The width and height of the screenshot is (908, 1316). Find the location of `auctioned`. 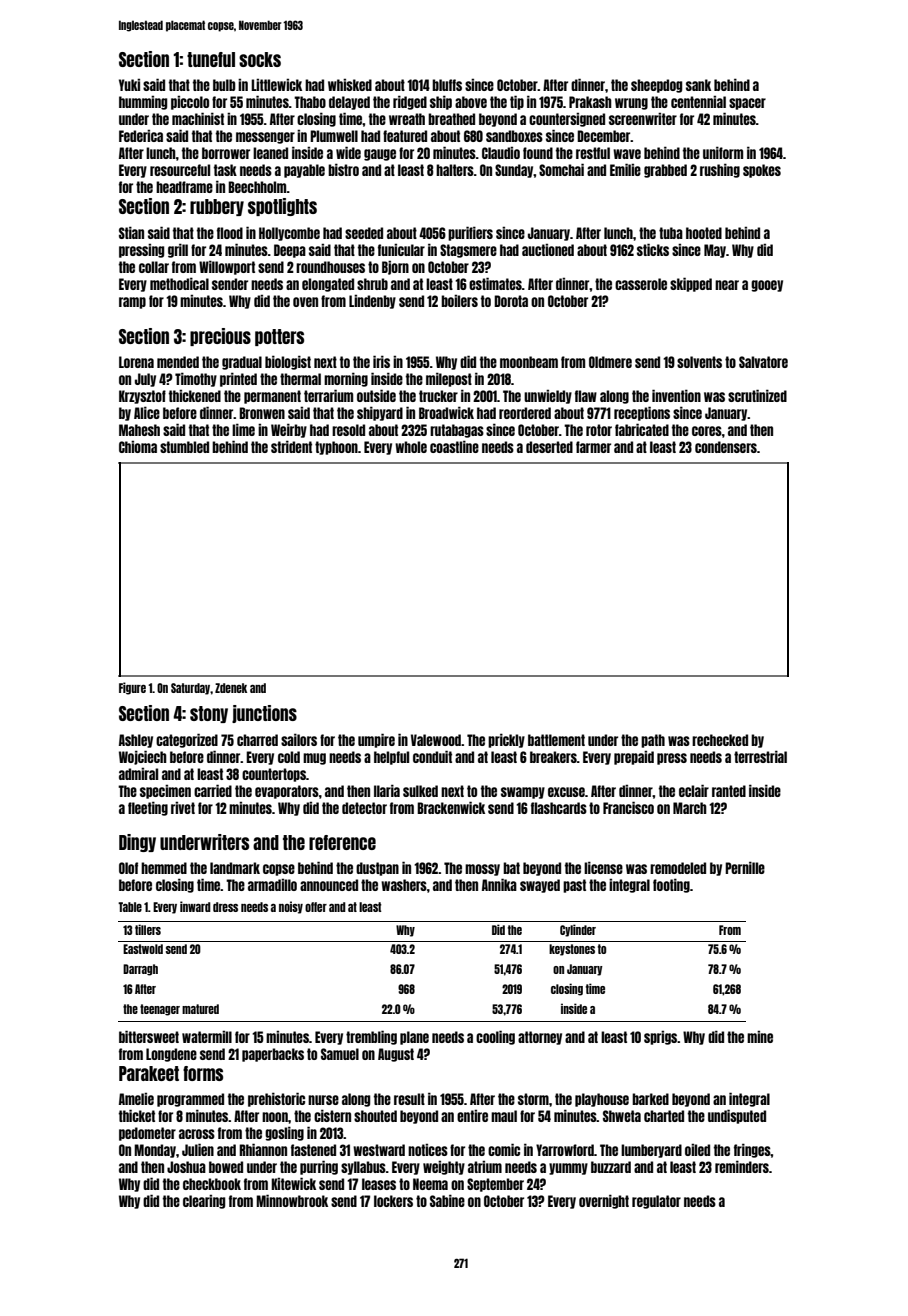

auctioned is located at coordinates (548, 249).
